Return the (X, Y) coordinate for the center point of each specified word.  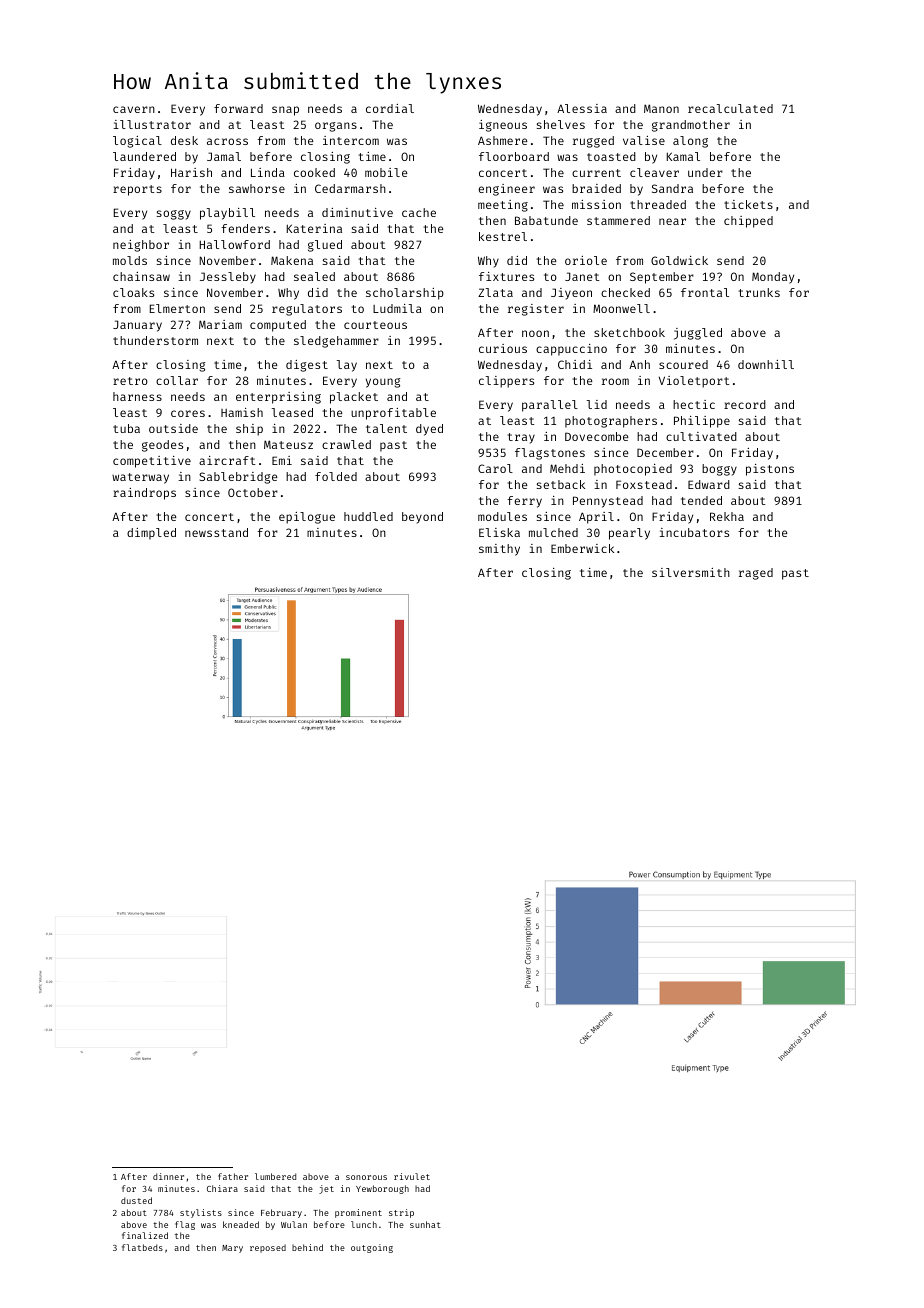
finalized (145, 1235)
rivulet (412, 1176)
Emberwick (582, 548)
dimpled (151, 534)
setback (561, 484)
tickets (748, 204)
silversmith (691, 572)
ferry (524, 502)
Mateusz (288, 444)
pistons (770, 470)
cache (419, 212)
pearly (629, 534)
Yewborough (382, 1189)
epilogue (307, 518)
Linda (268, 172)
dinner (168, 1176)
